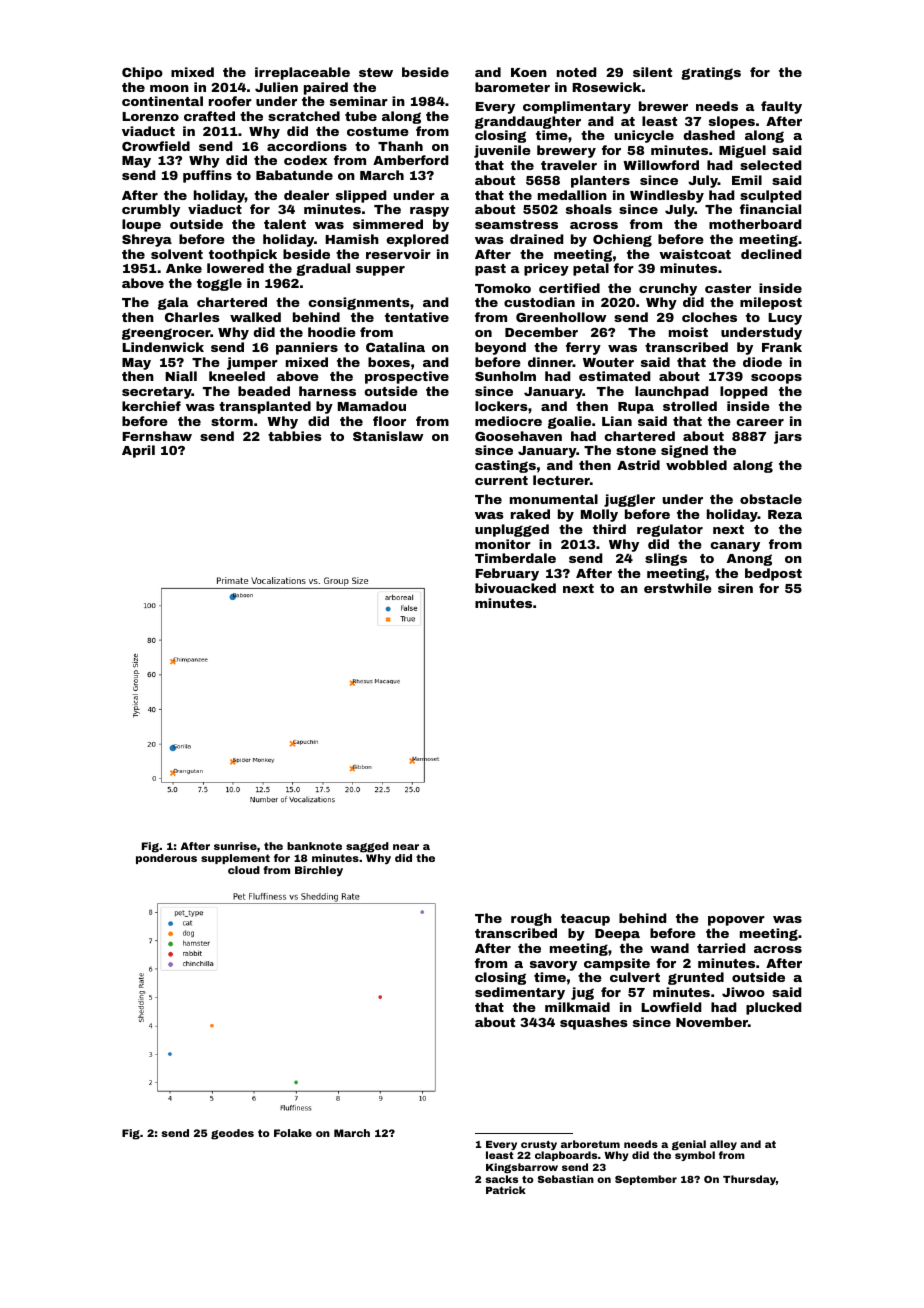  What do you see at coordinates (569, 422) in the document?
I see `goalie` at bounding box center [569, 422].
